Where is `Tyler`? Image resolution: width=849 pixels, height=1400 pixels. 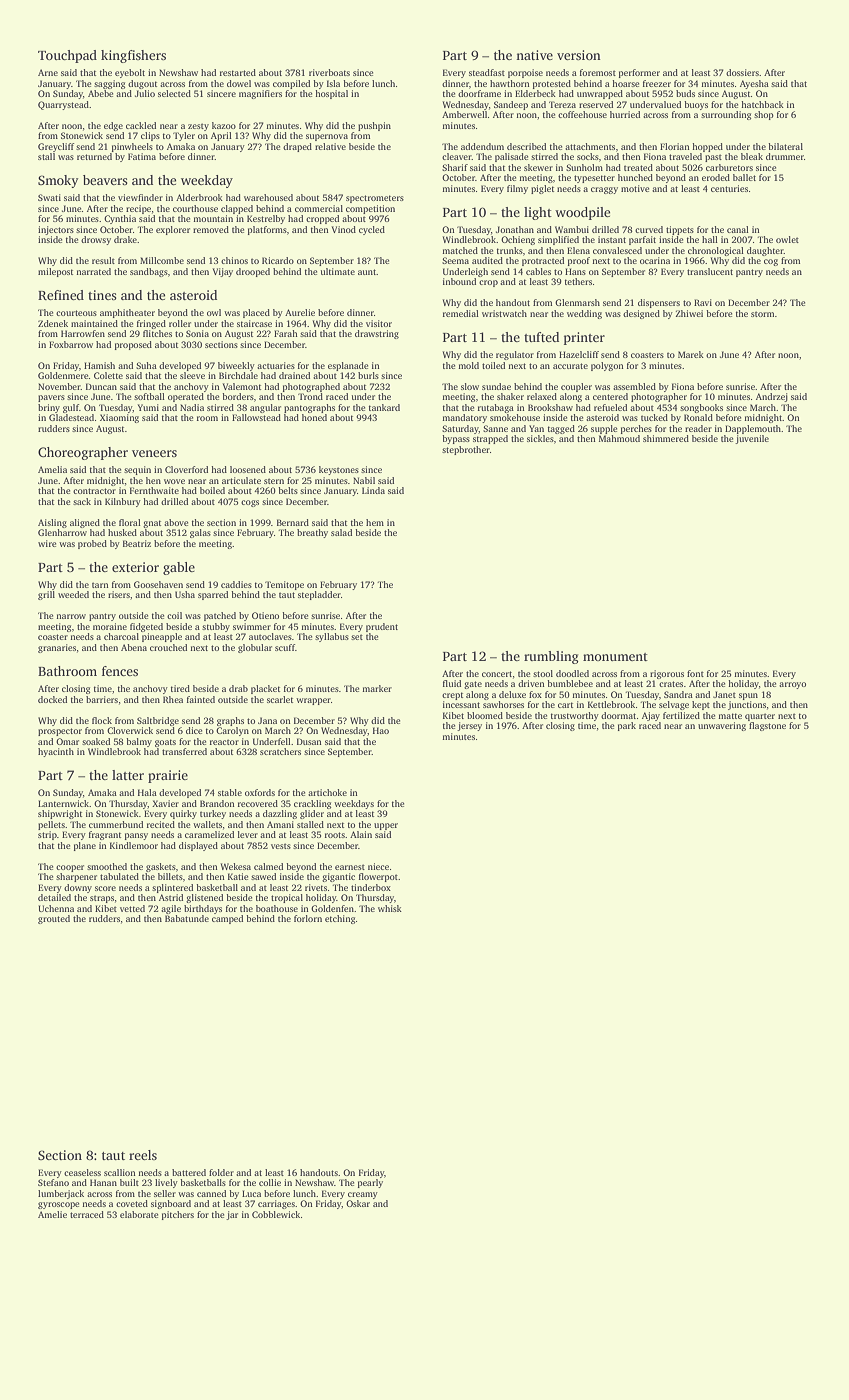
Tyler is located at coordinates (184, 136).
